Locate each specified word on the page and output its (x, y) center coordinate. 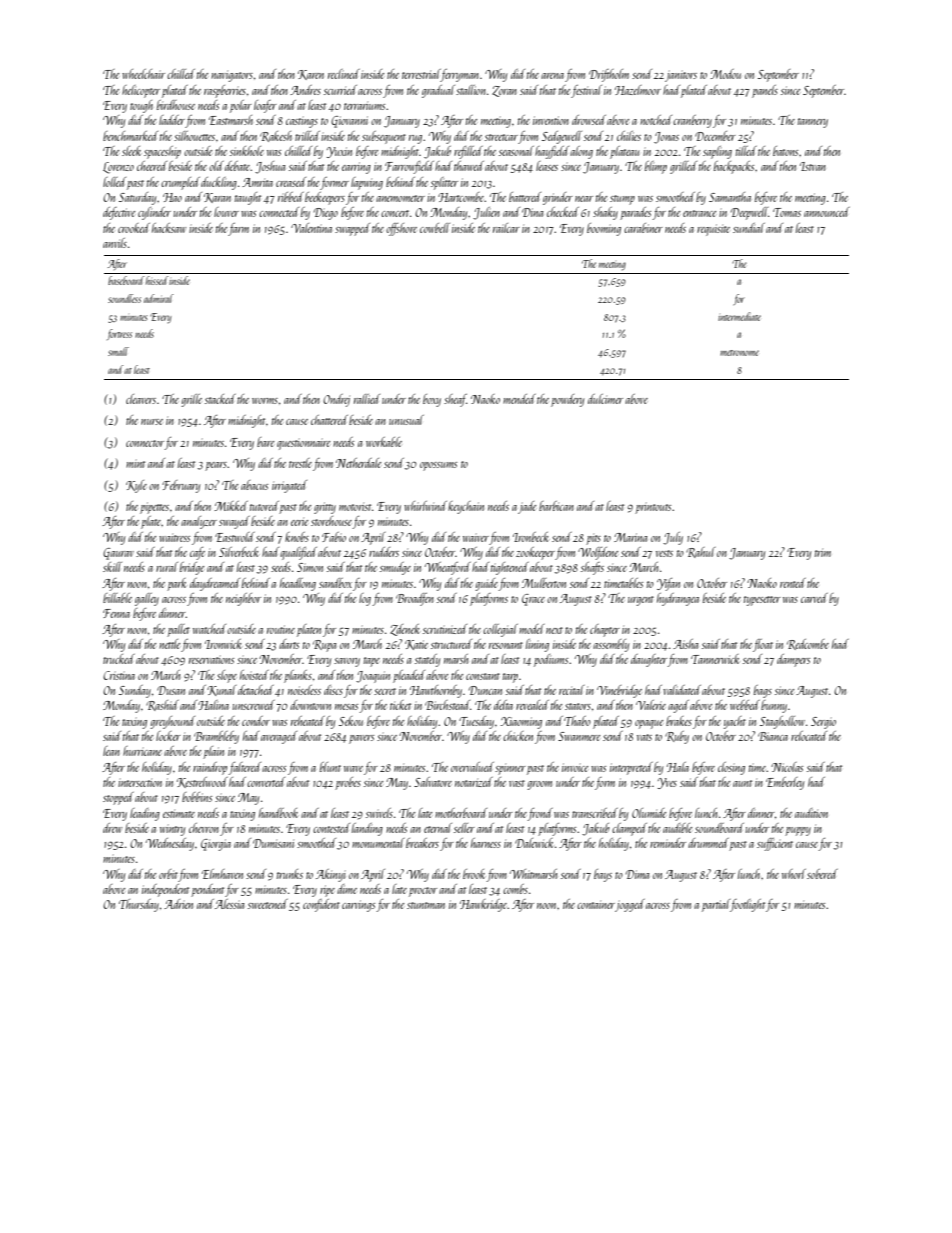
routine (281, 629)
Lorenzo (118, 168)
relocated (809, 736)
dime (347, 889)
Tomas (787, 212)
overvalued (472, 767)
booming (604, 229)
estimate (179, 813)
